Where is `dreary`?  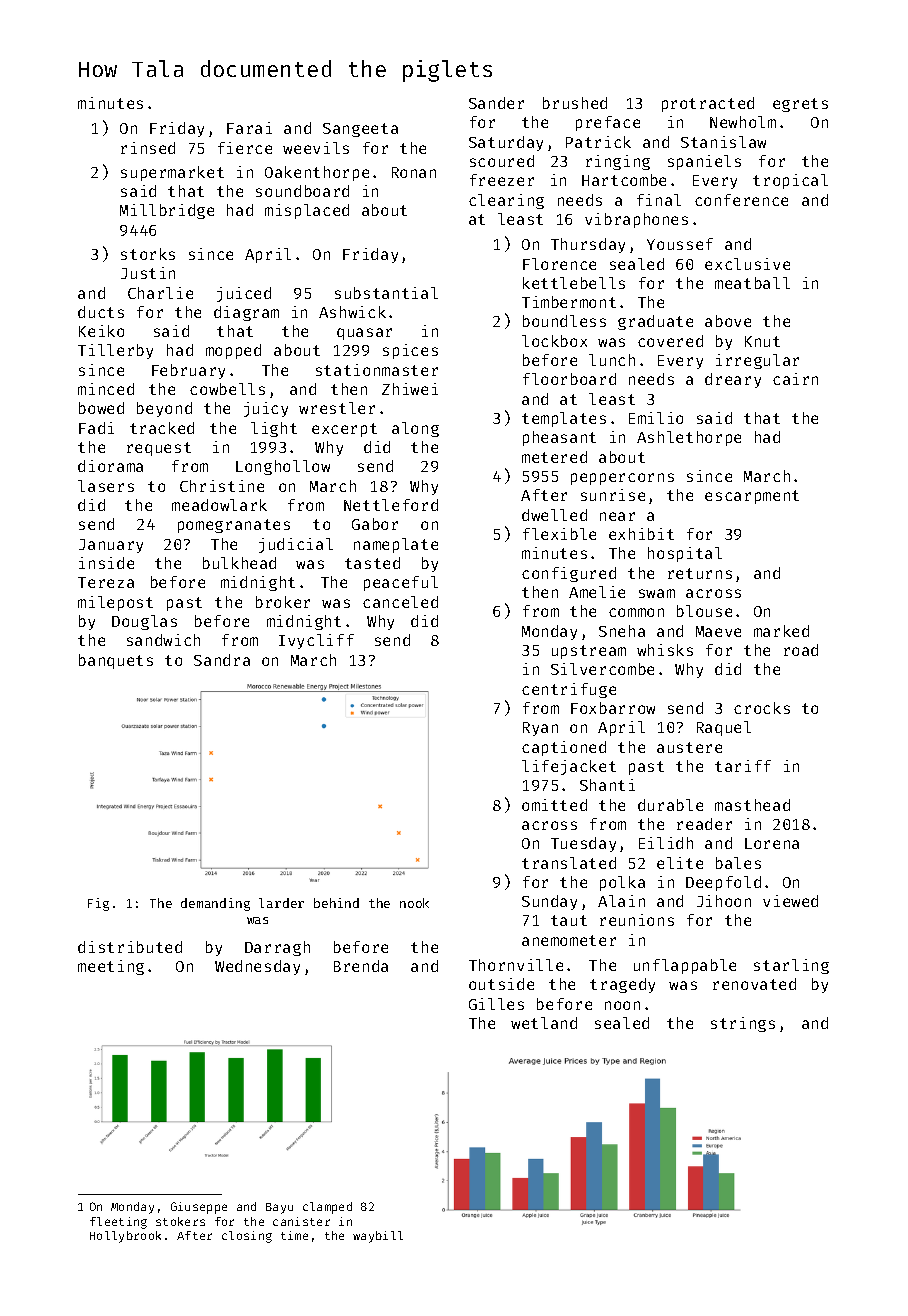
dreary is located at coordinates (733, 380).
